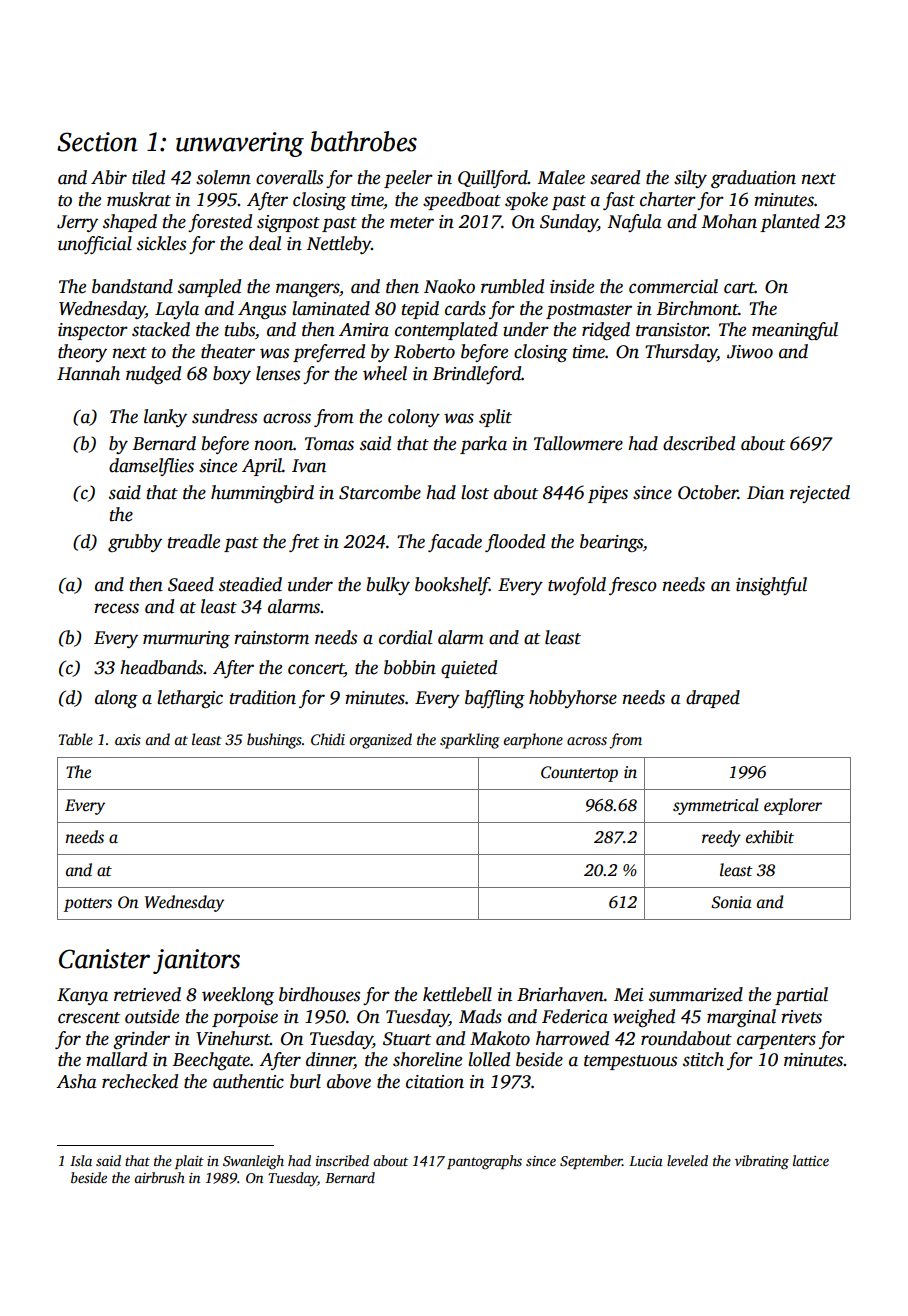  What do you see at coordinates (771, 586) in the page?
I see `insightful` at bounding box center [771, 586].
